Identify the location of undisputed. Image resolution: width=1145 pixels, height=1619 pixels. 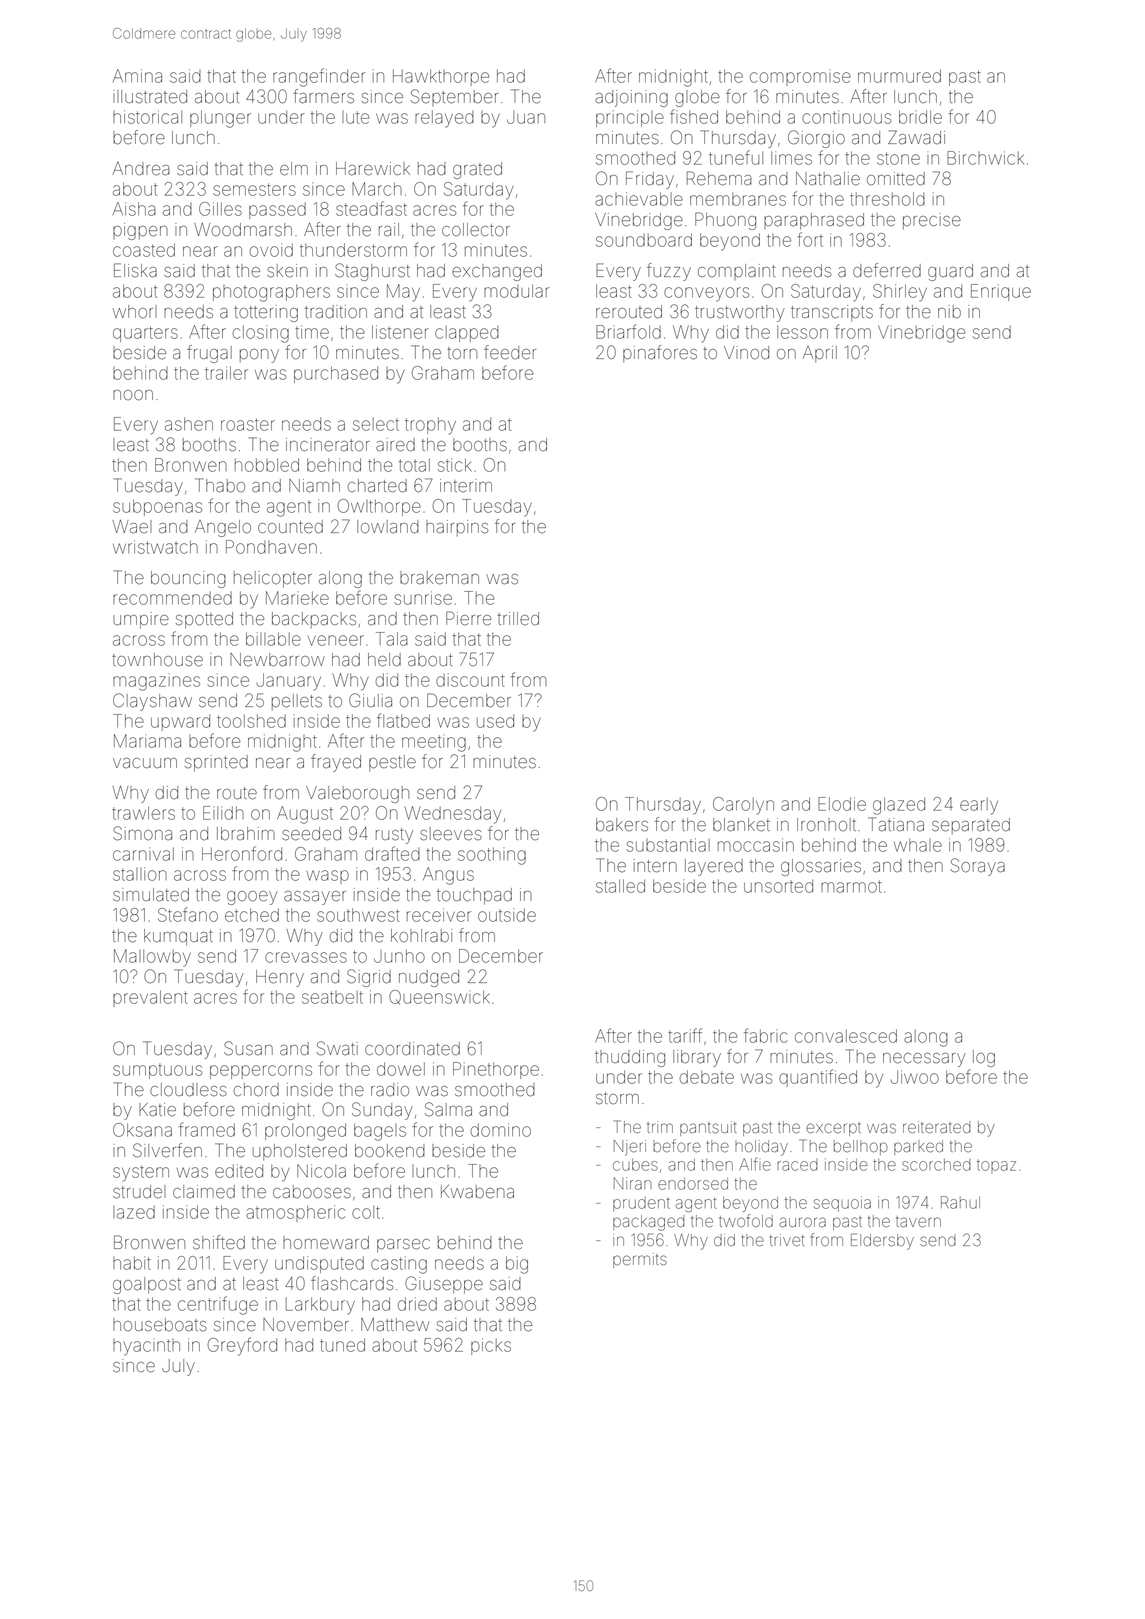
(319, 1264).
